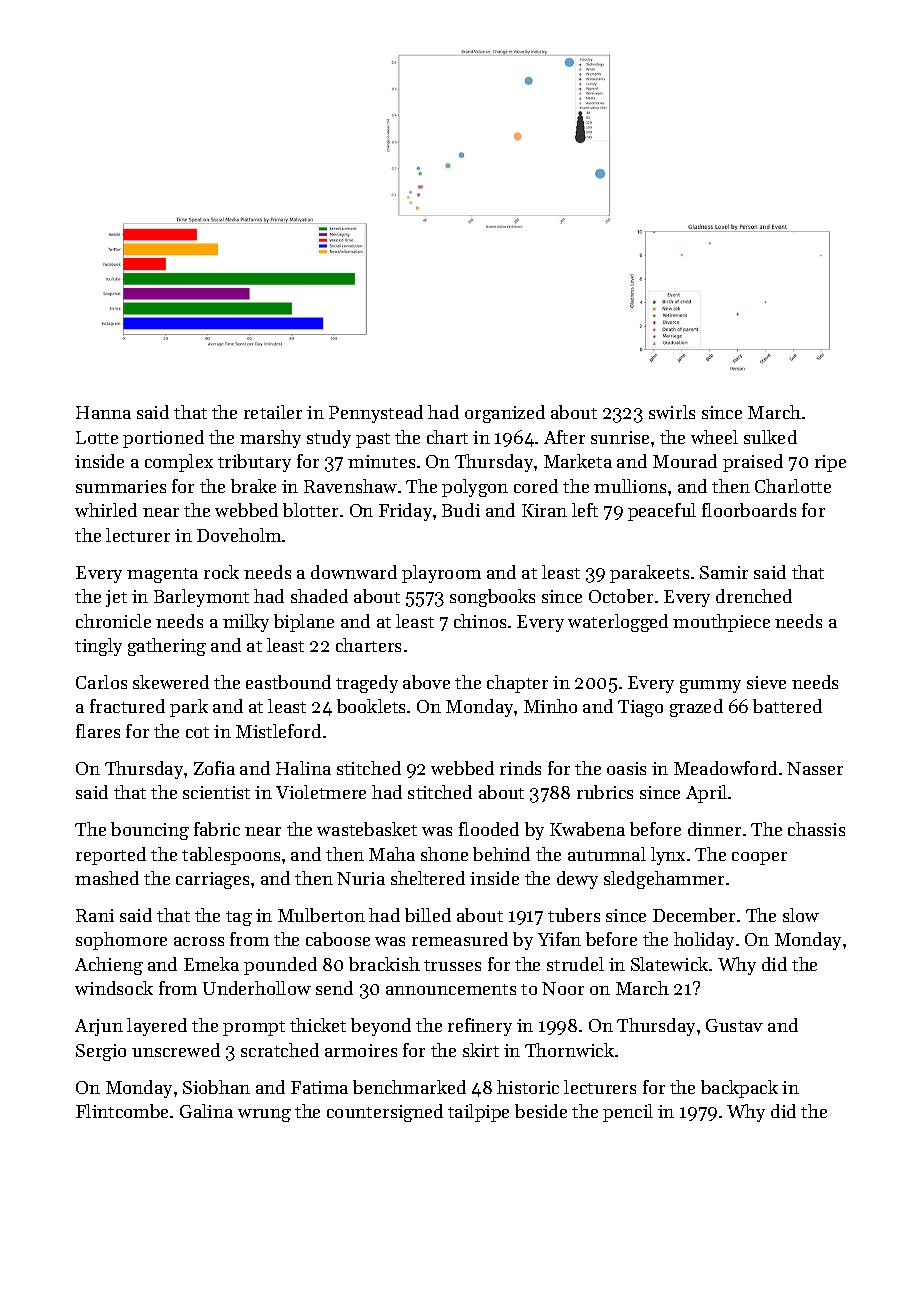 The height and width of the image is (1311, 924). I want to click on left, so click(585, 510).
